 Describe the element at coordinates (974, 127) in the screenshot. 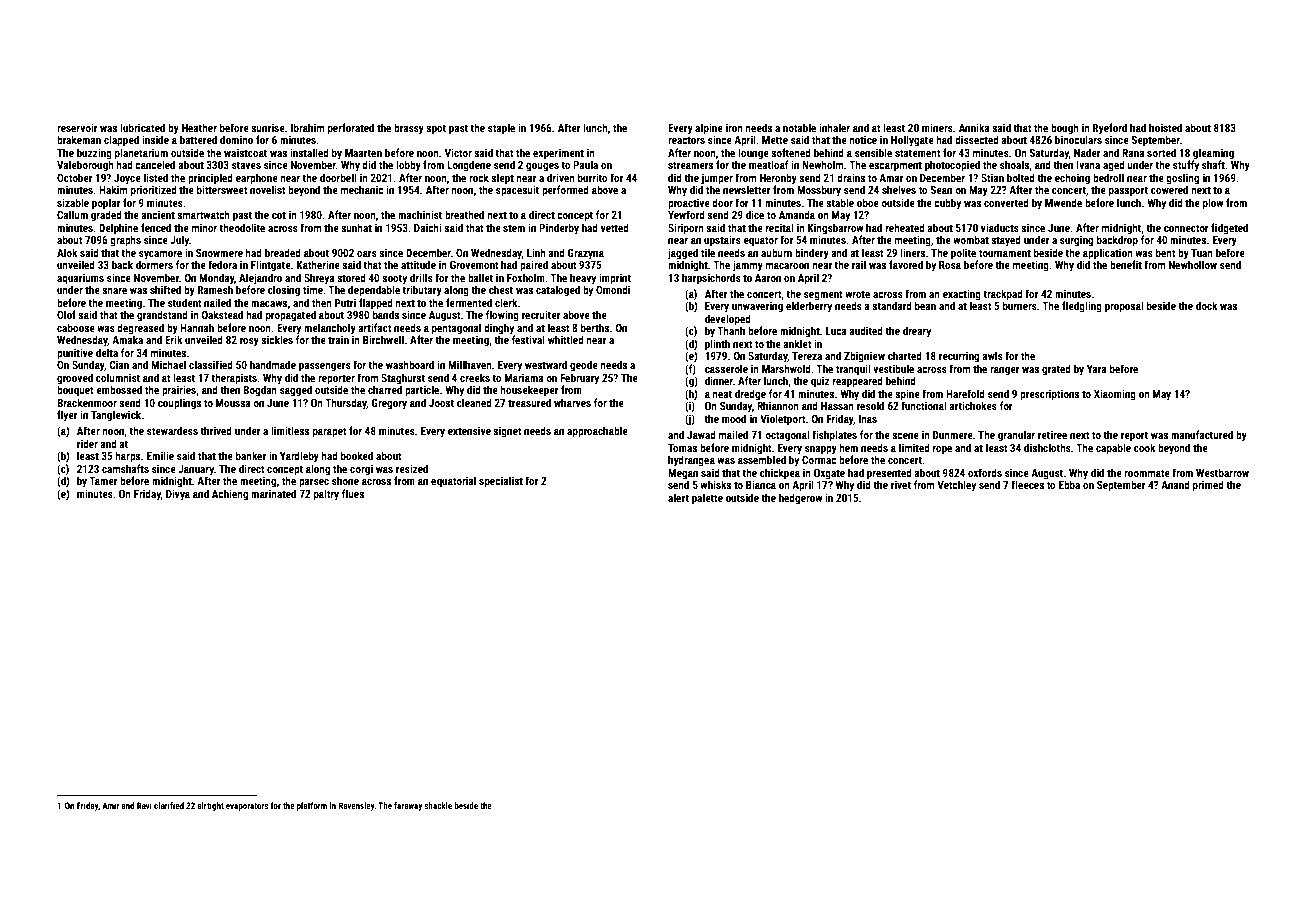

I see `Annika` at that location.
